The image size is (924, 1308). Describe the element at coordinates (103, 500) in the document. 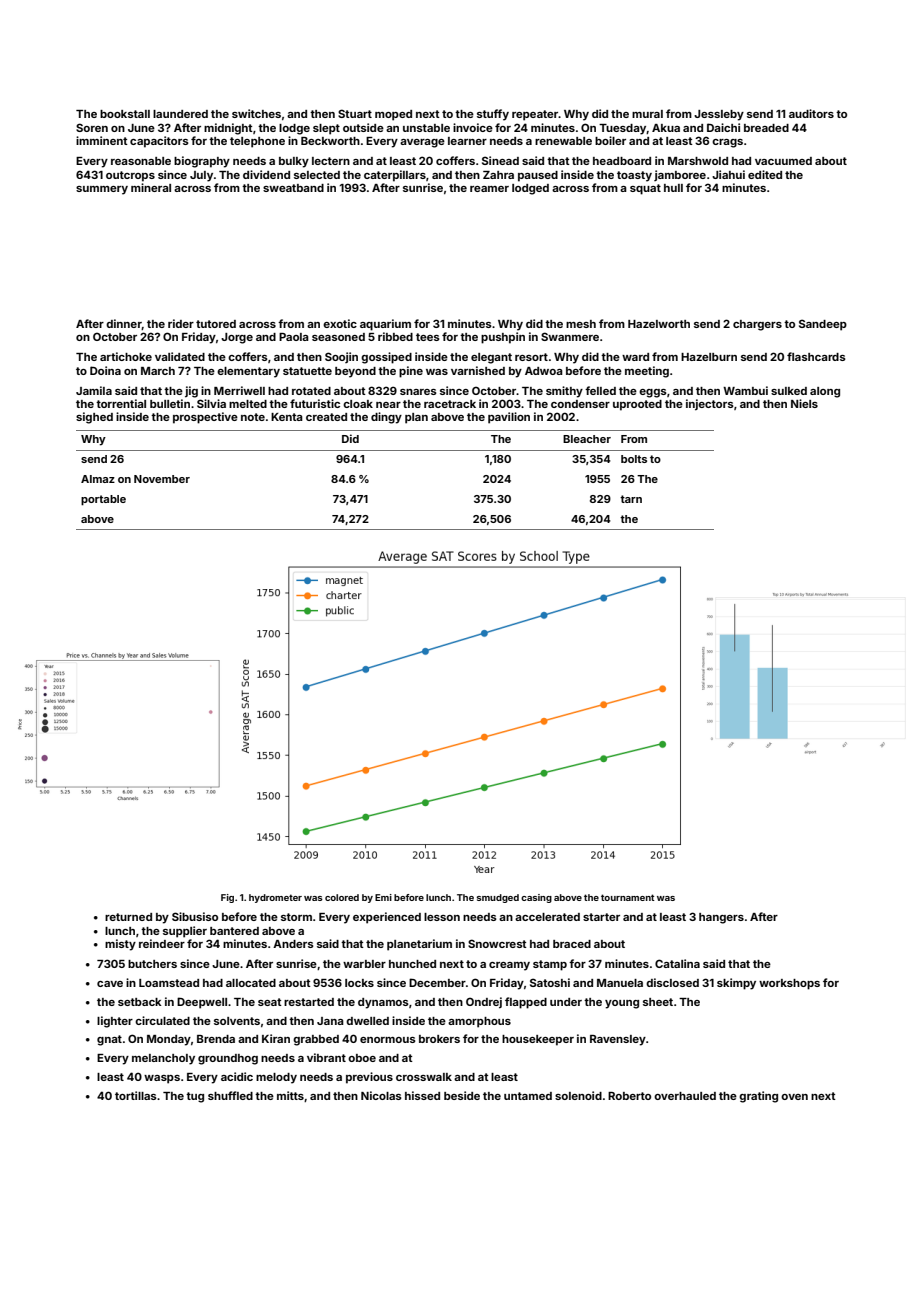

I see `portable` at that location.
